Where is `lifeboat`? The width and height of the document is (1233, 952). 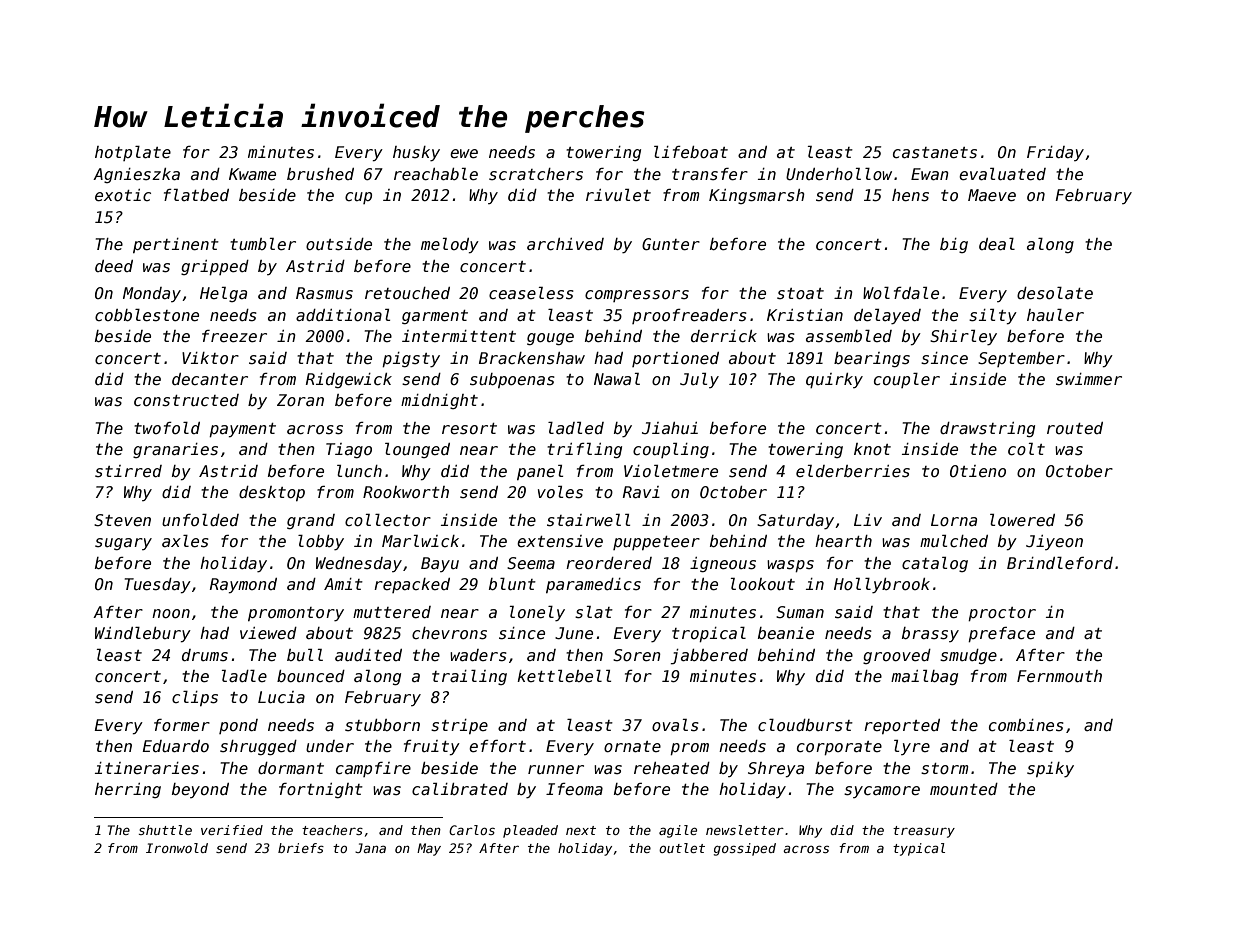 lifeboat is located at coordinates (691, 152).
